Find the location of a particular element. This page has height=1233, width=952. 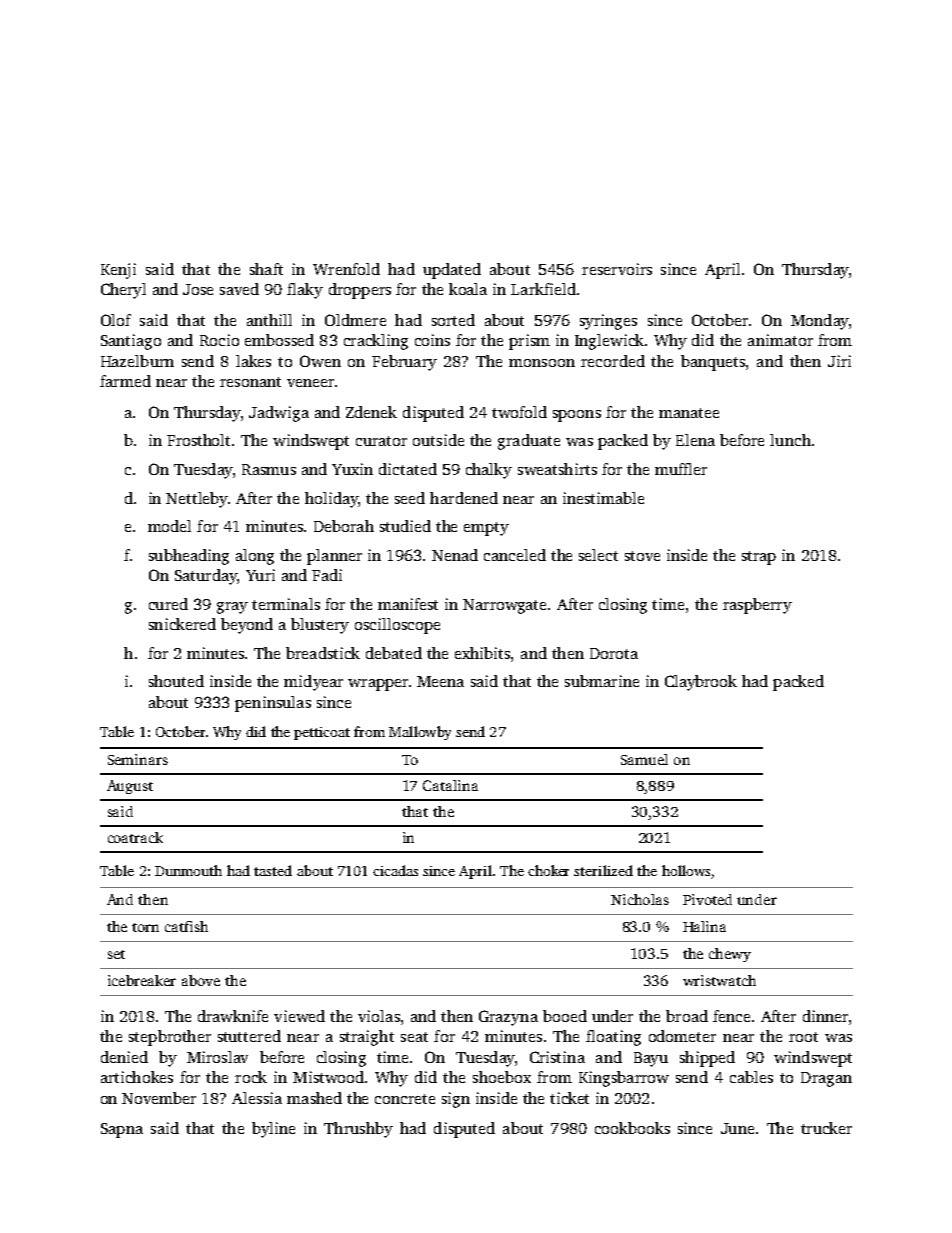

updated is located at coordinates (452, 271).
